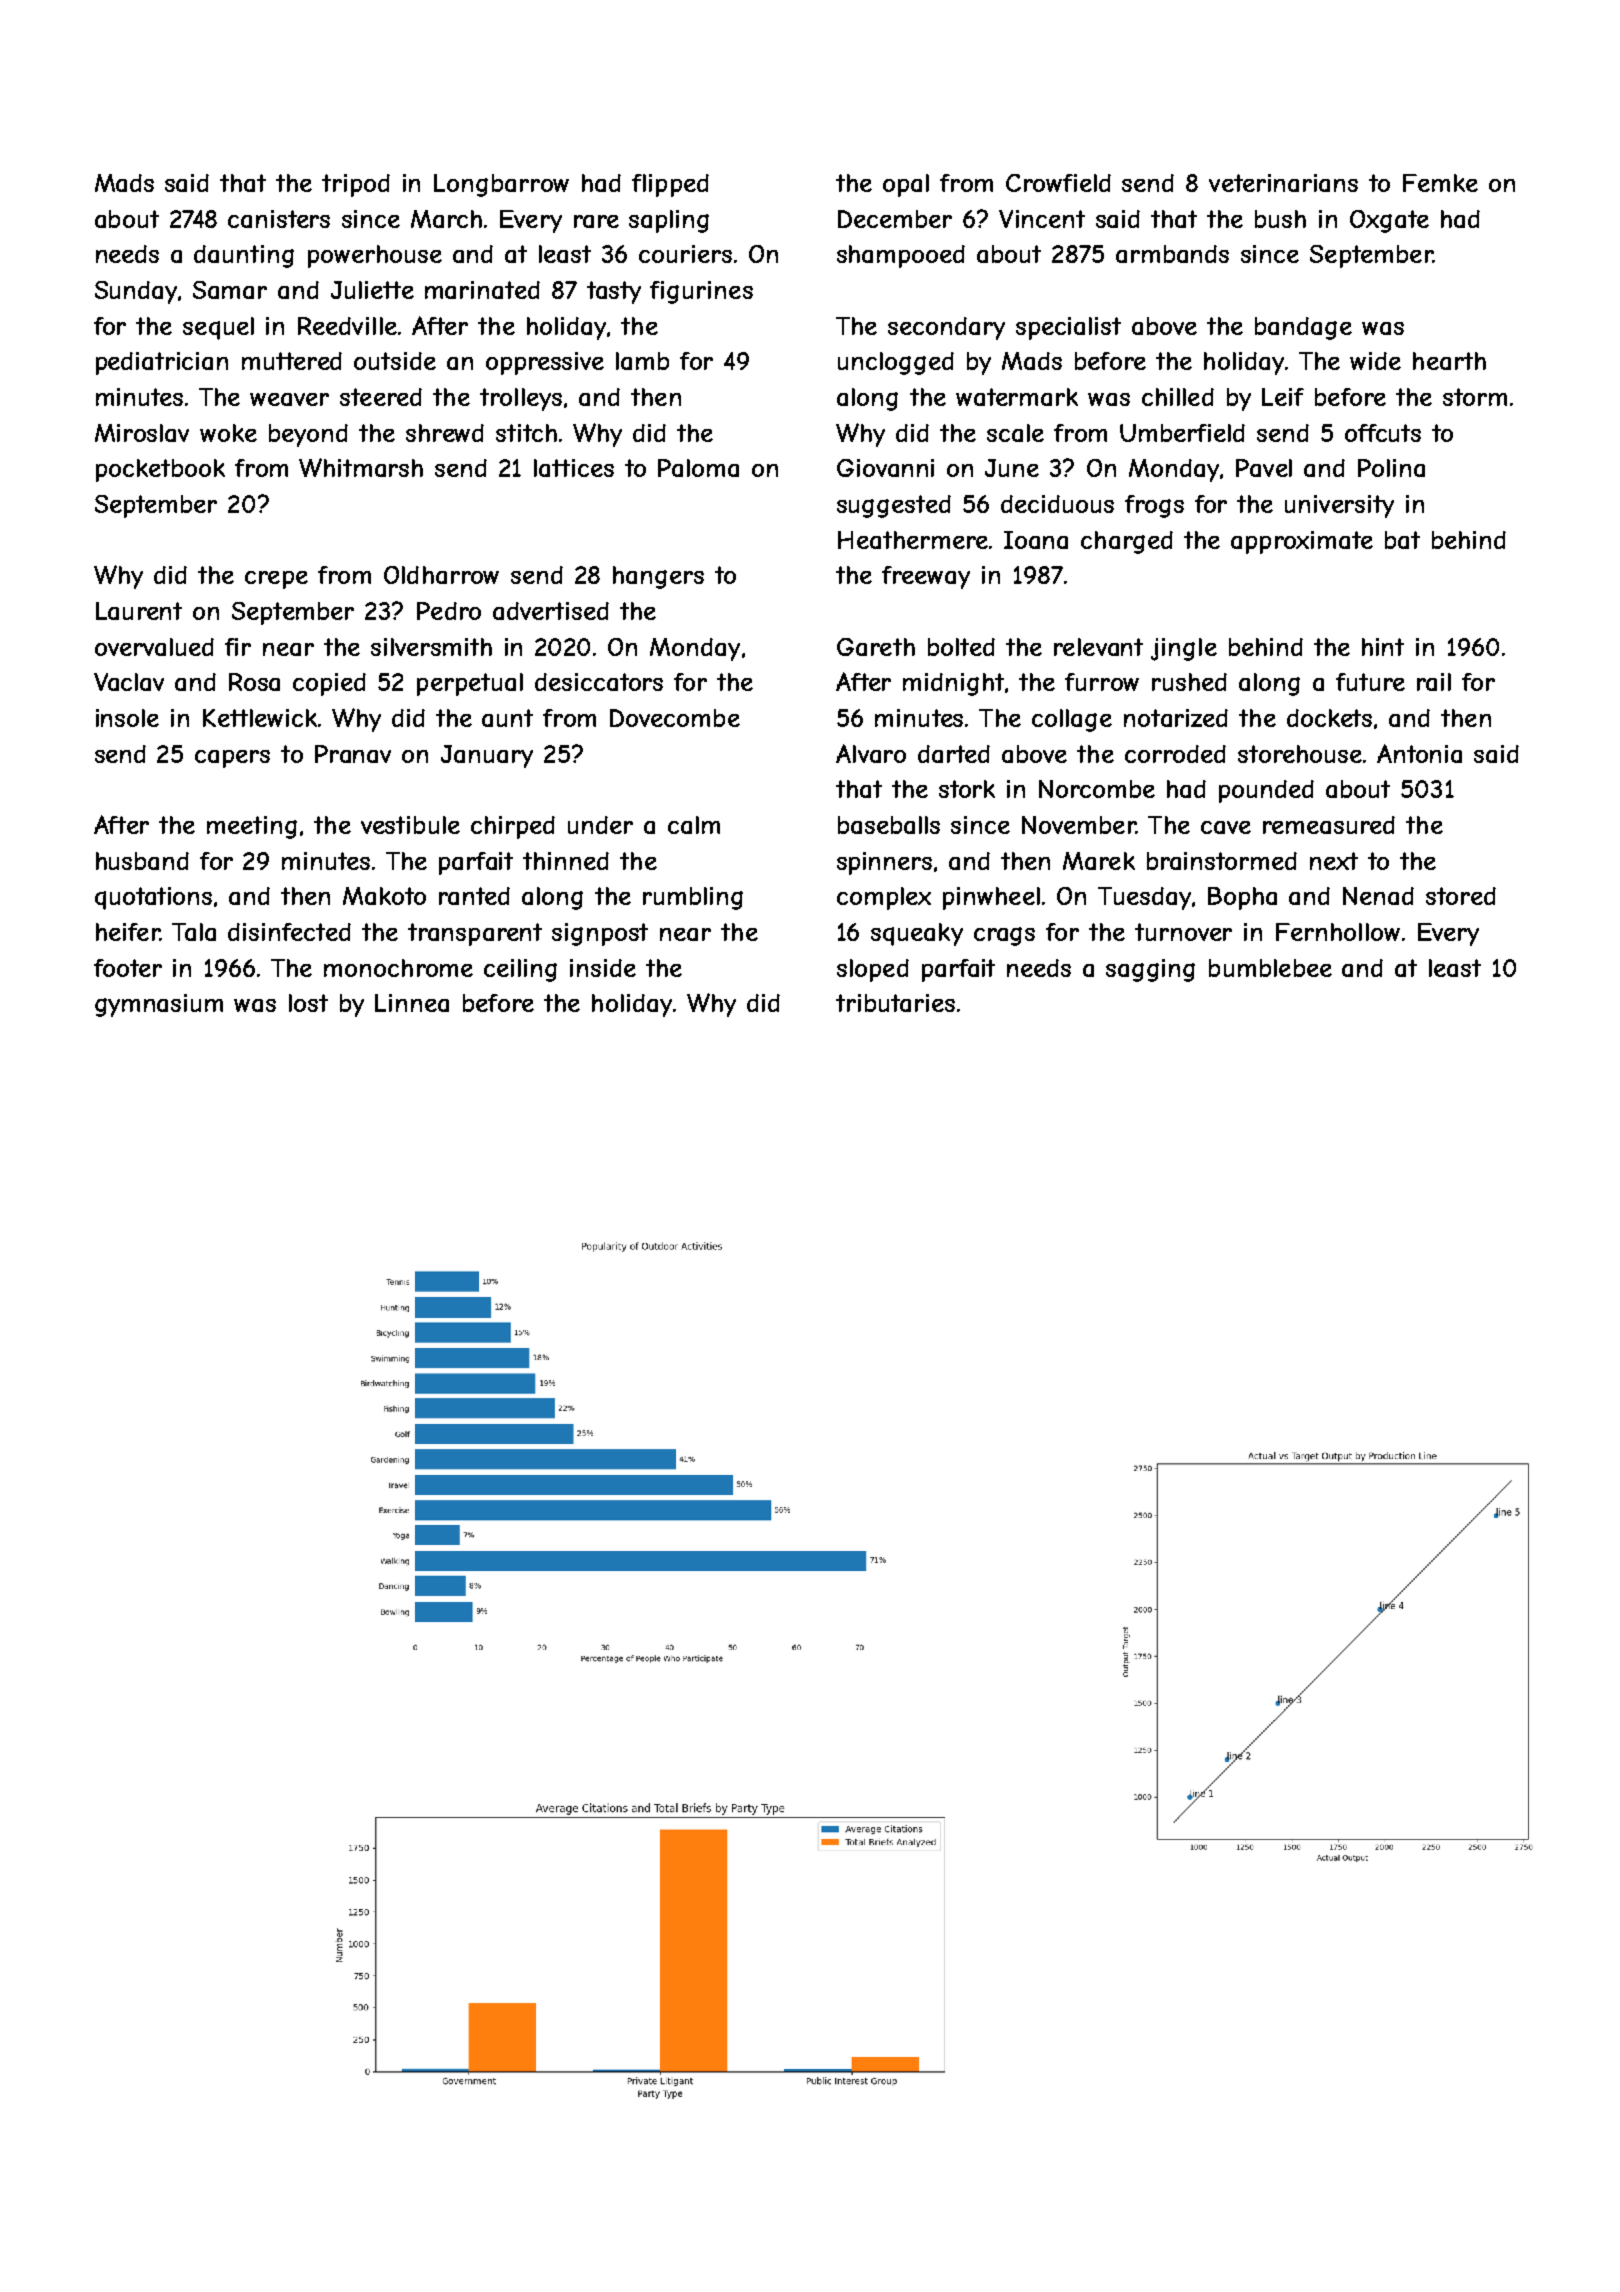 The height and width of the page is (2292, 1620). What do you see at coordinates (669, 221) in the page?
I see `sapling` at bounding box center [669, 221].
